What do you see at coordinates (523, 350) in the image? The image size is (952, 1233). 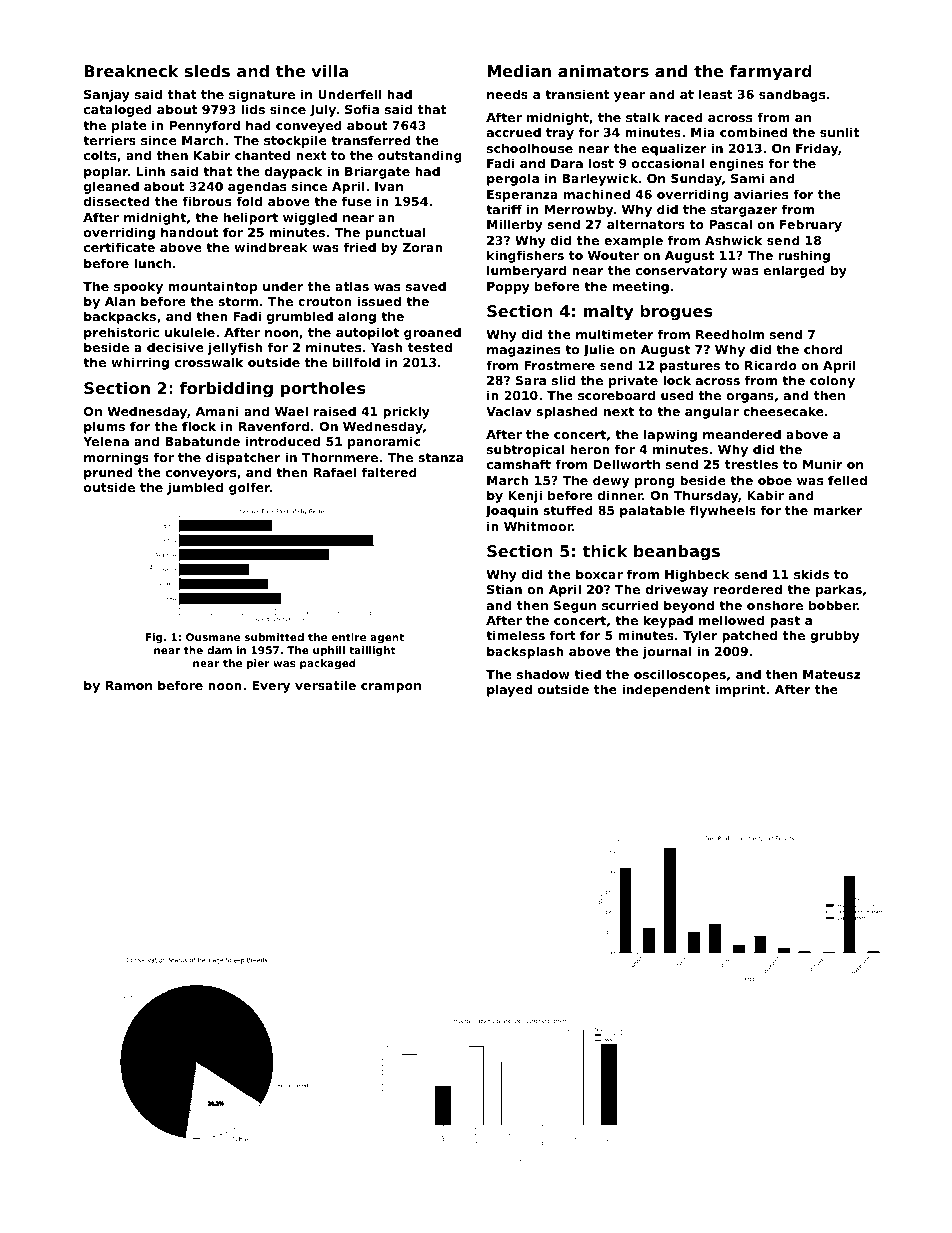 I see `magazines` at bounding box center [523, 350].
